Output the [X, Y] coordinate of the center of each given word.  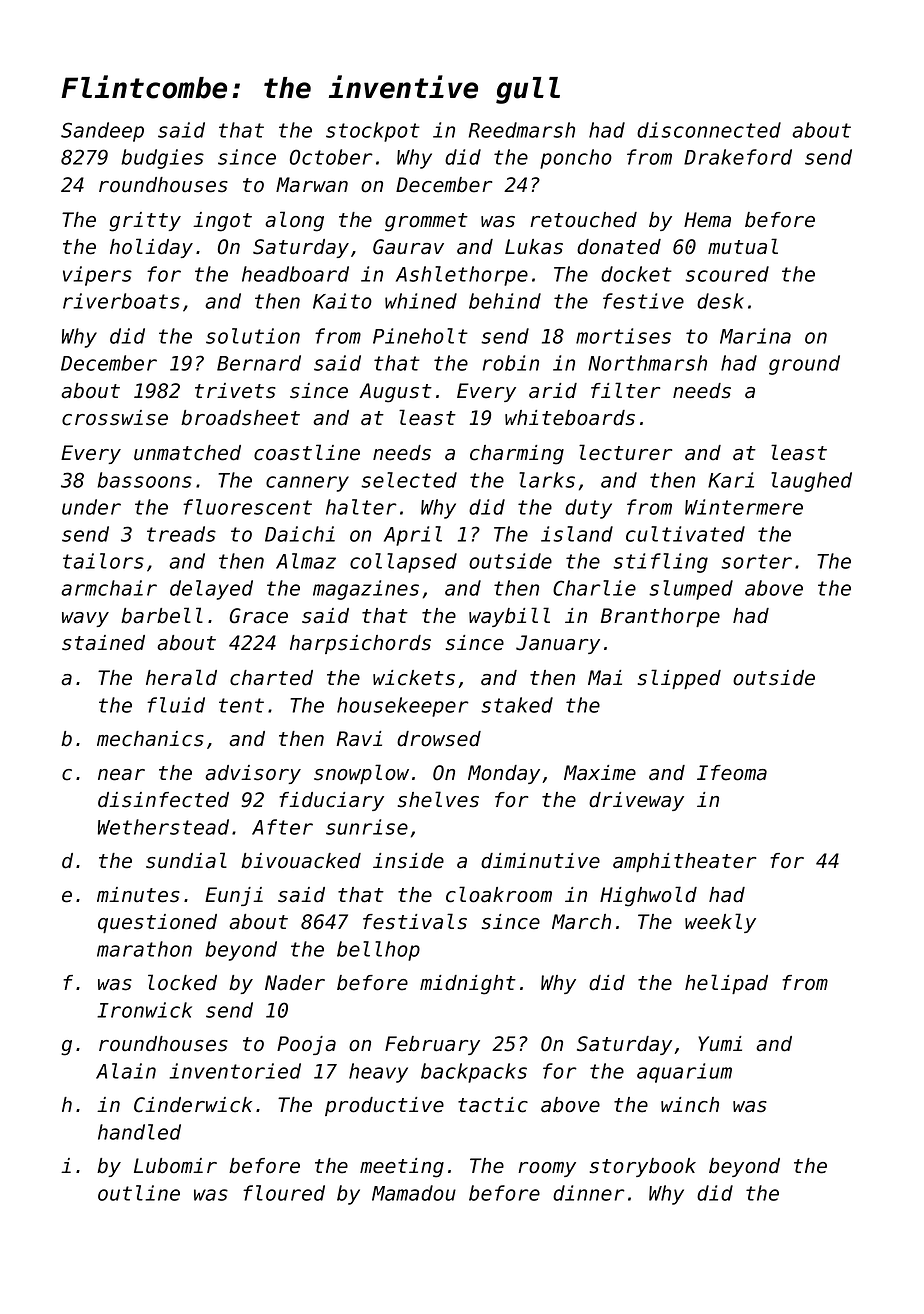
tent [241, 705]
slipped [679, 679]
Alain [126, 1071]
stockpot [373, 132]
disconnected [709, 130]
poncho [576, 159]
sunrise [367, 827]
